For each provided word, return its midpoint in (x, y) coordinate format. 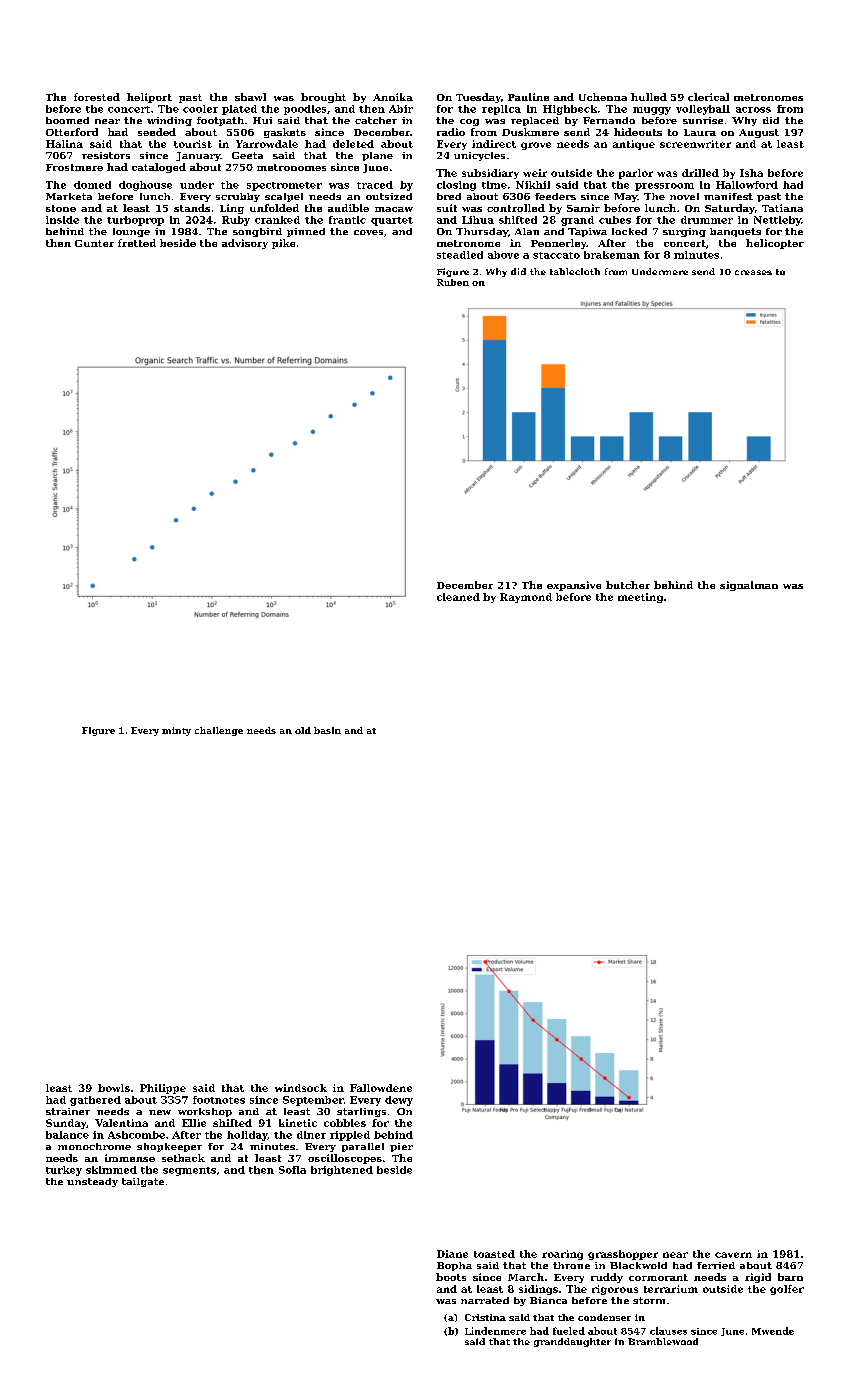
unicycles (479, 156)
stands (192, 208)
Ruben (453, 282)
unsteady (92, 1182)
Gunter (94, 243)
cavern (733, 1255)
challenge (219, 731)
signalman (749, 586)
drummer (707, 220)
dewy (399, 1101)
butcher (628, 585)
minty (176, 731)
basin (327, 730)
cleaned (458, 597)
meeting (640, 598)
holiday (247, 1136)
